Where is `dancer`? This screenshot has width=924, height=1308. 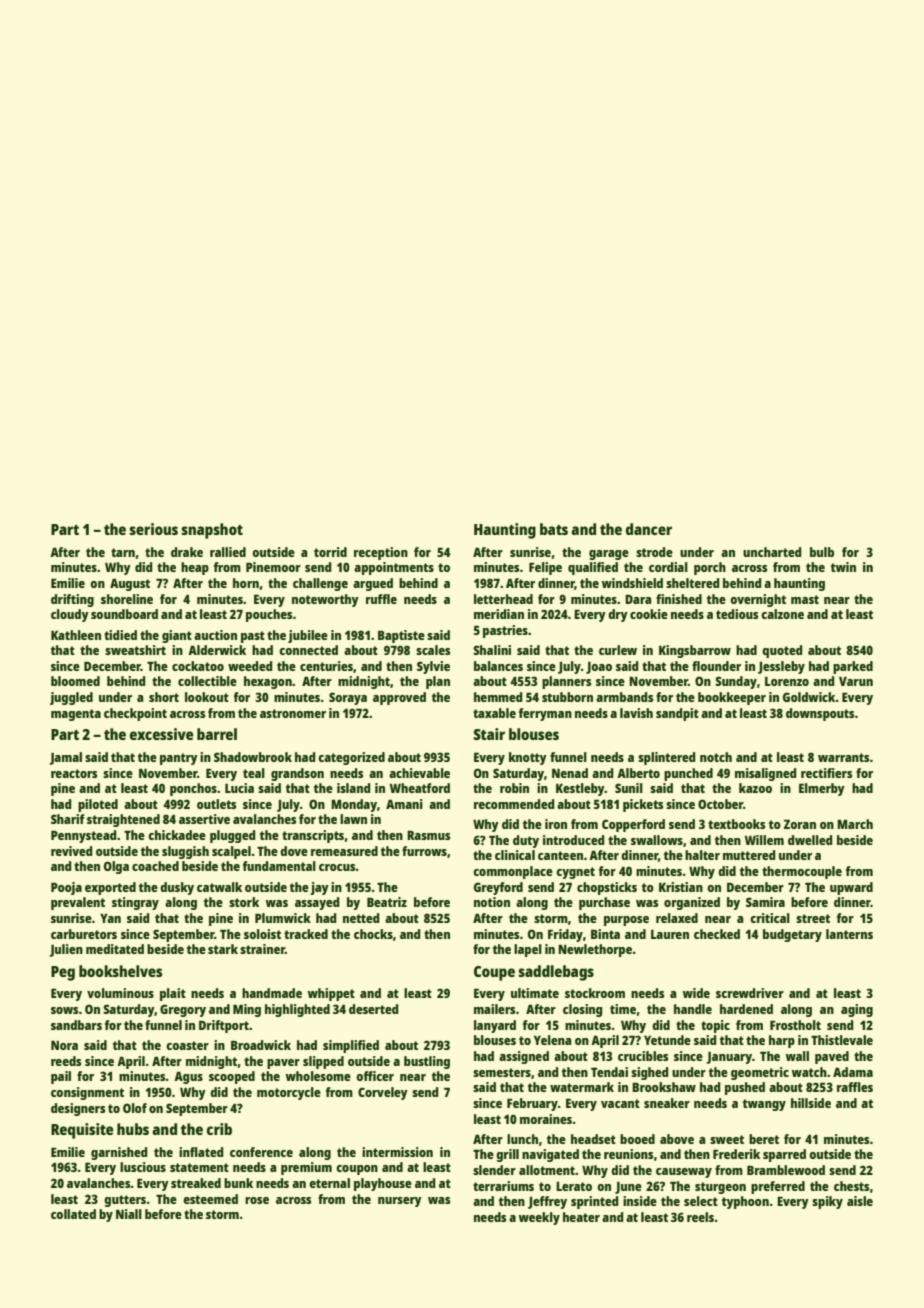
dancer is located at coordinates (649, 529).
